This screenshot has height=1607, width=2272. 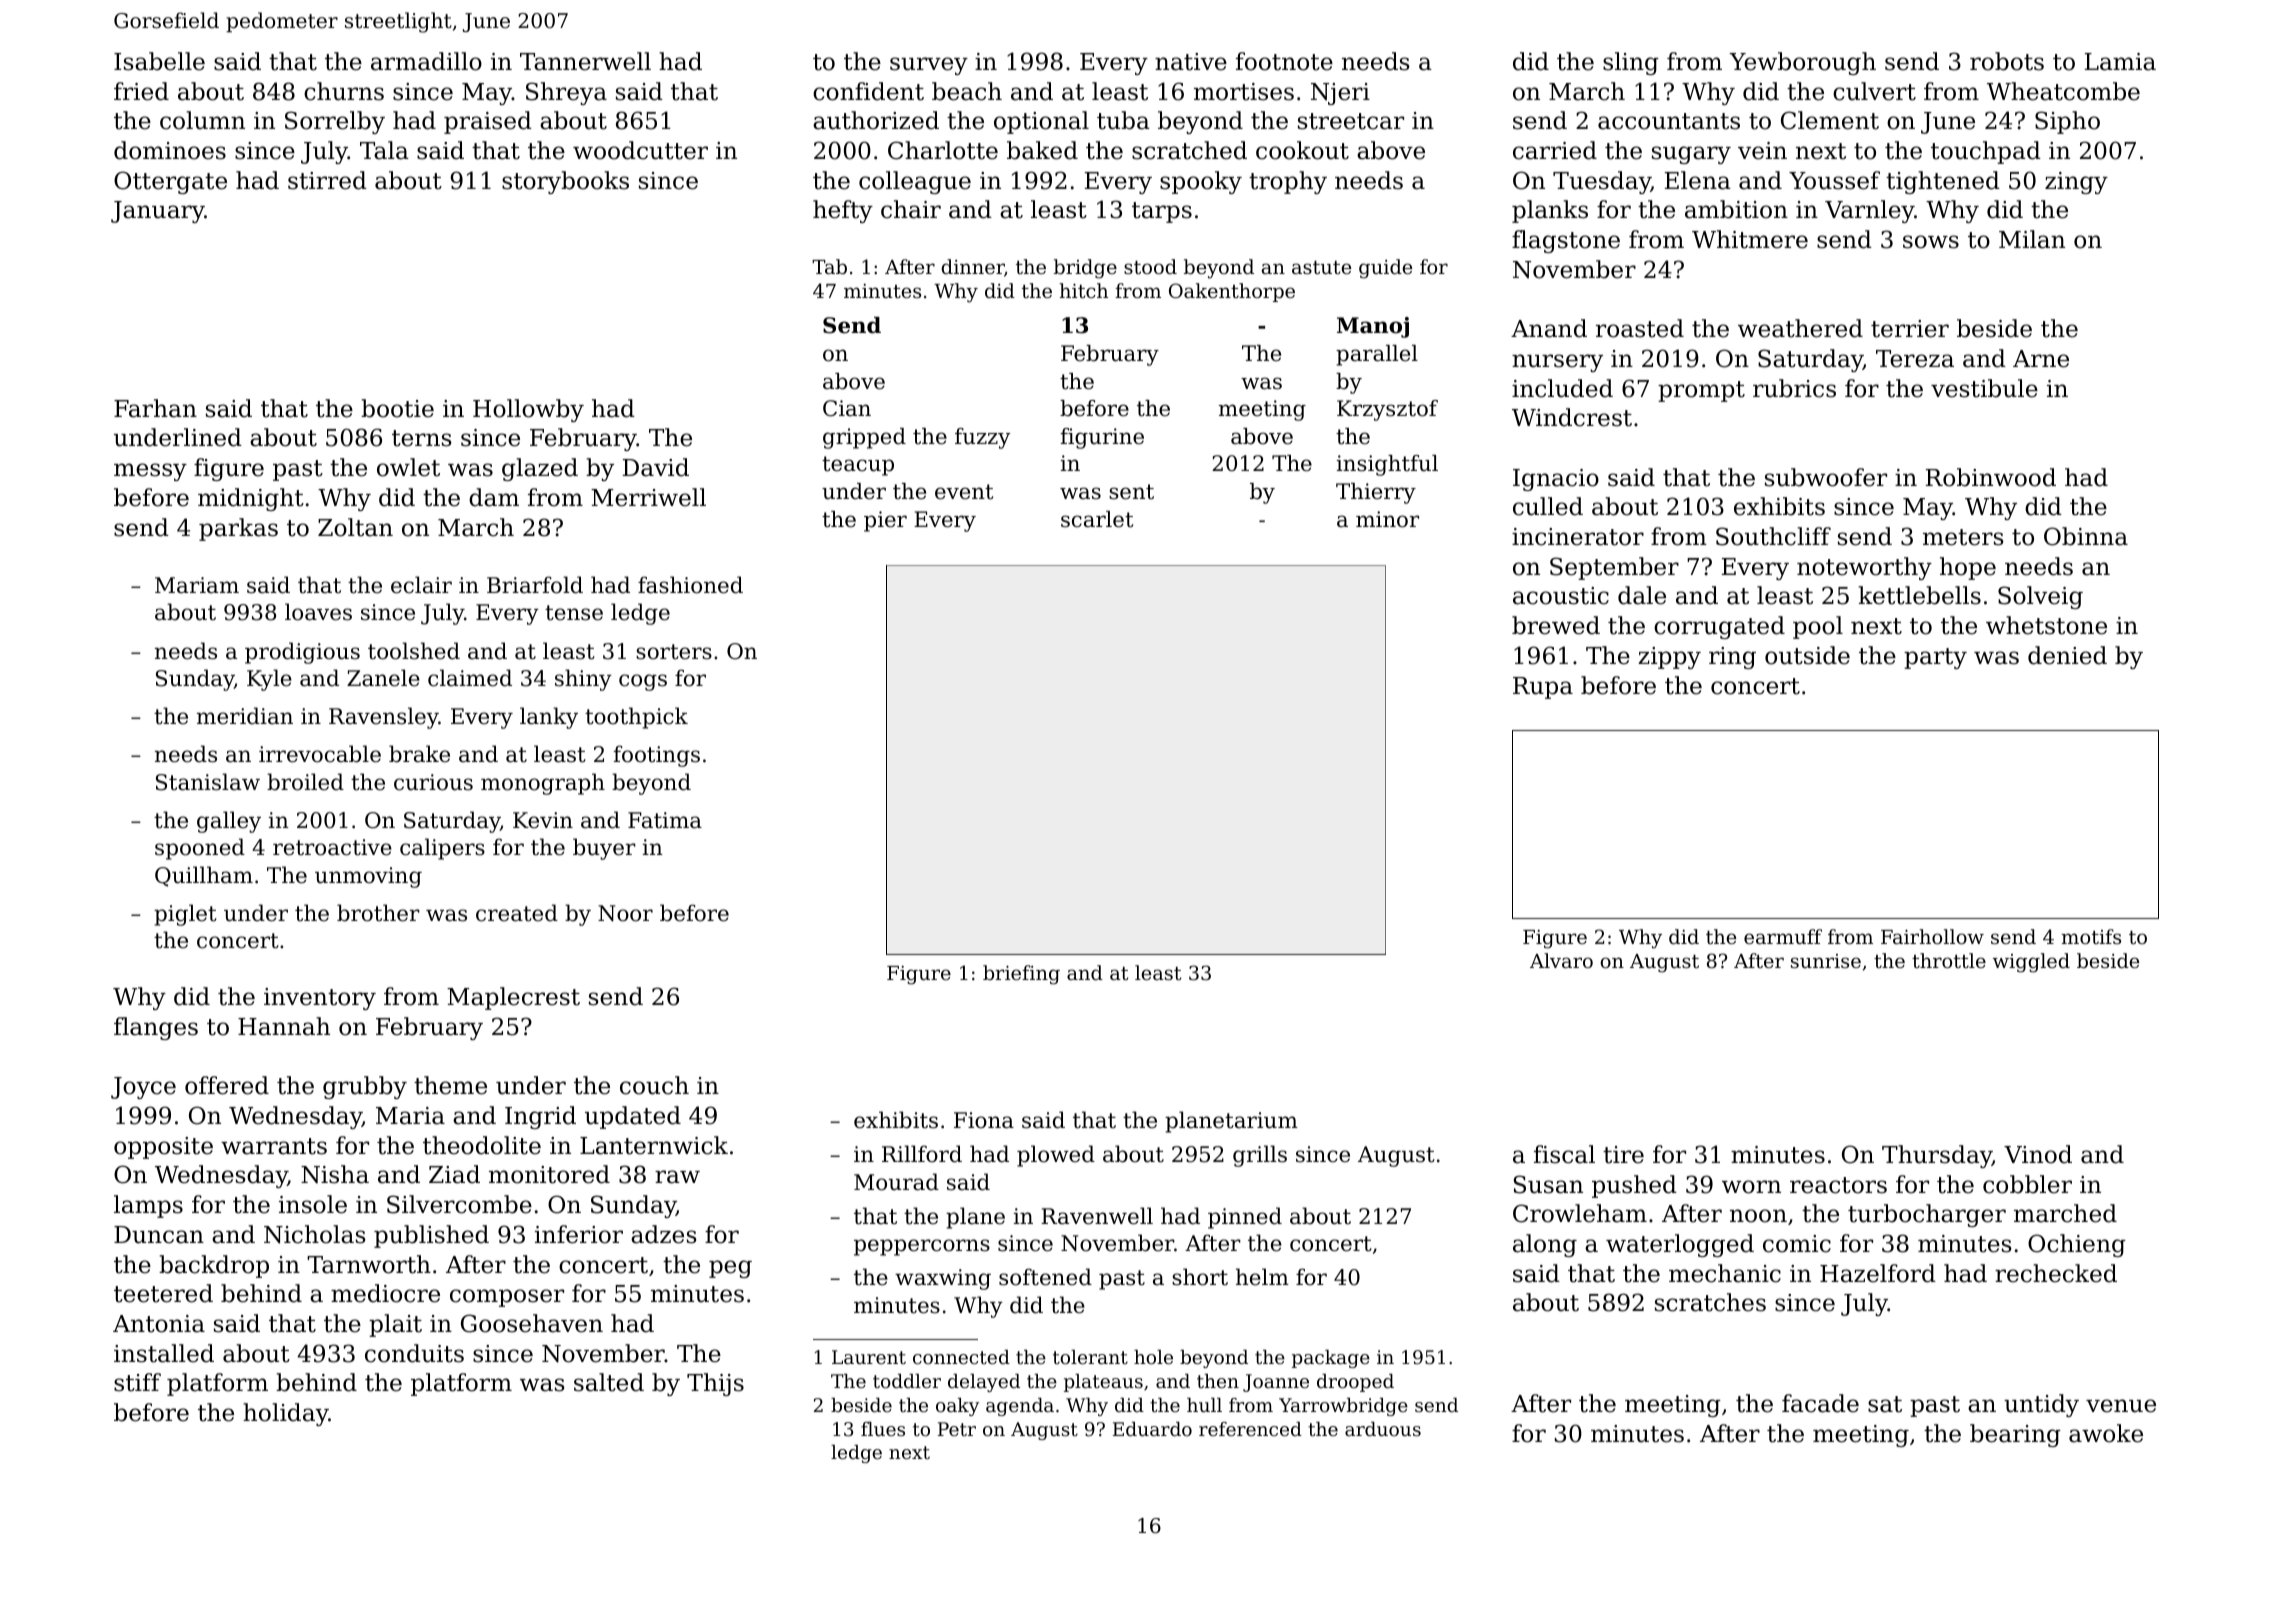 I want to click on buyer, so click(x=604, y=849).
